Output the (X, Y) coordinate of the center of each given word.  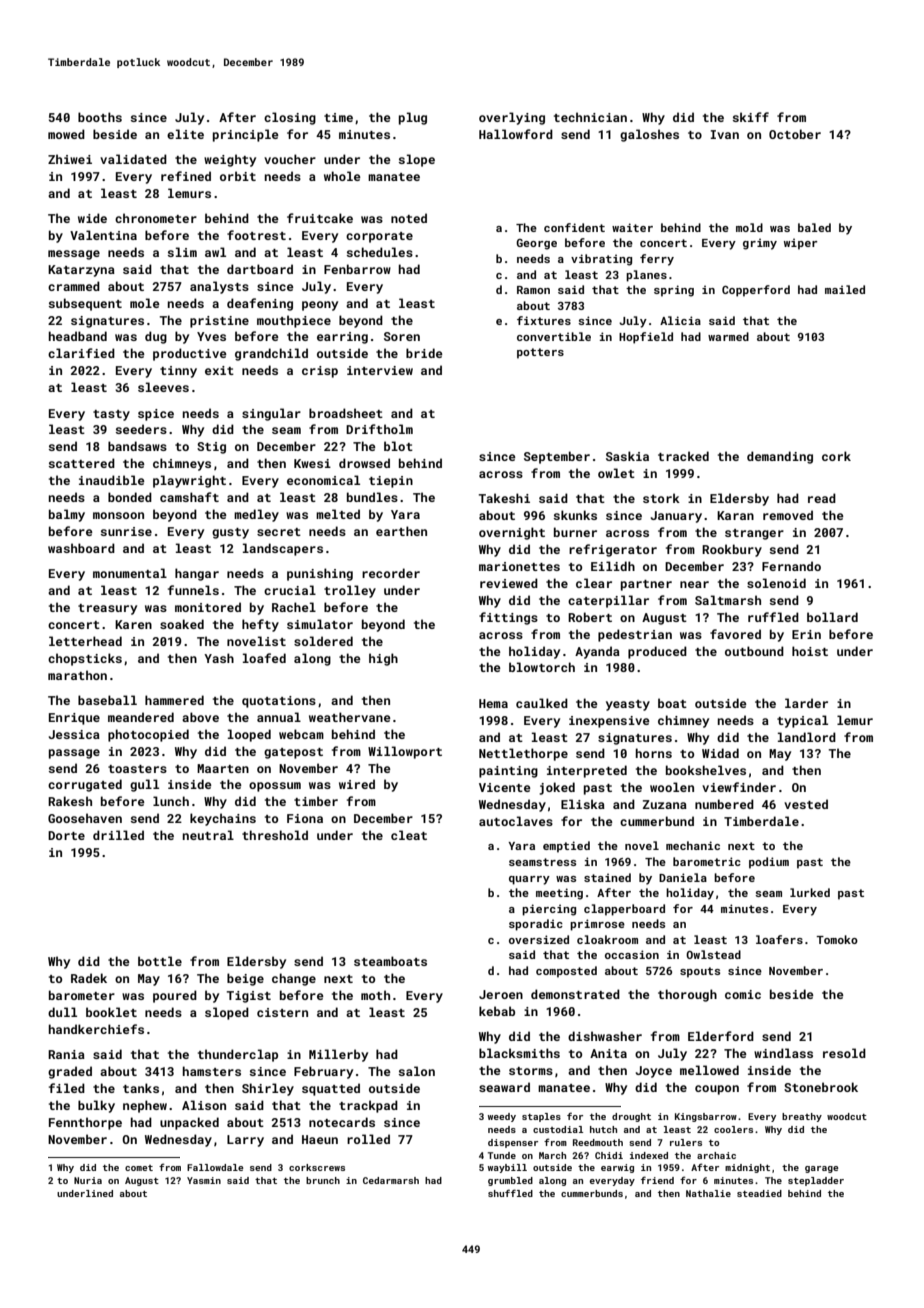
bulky (96, 1106)
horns (654, 753)
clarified (81, 353)
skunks (575, 515)
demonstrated (575, 994)
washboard (81, 548)
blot (398, 446)
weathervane (350, 717)
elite (185, 134)
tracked (683, 456)
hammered (174, 700)
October (795, 134)
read (822, 498)
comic (743, 994)
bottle (160, 961)
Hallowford (516, 134)
